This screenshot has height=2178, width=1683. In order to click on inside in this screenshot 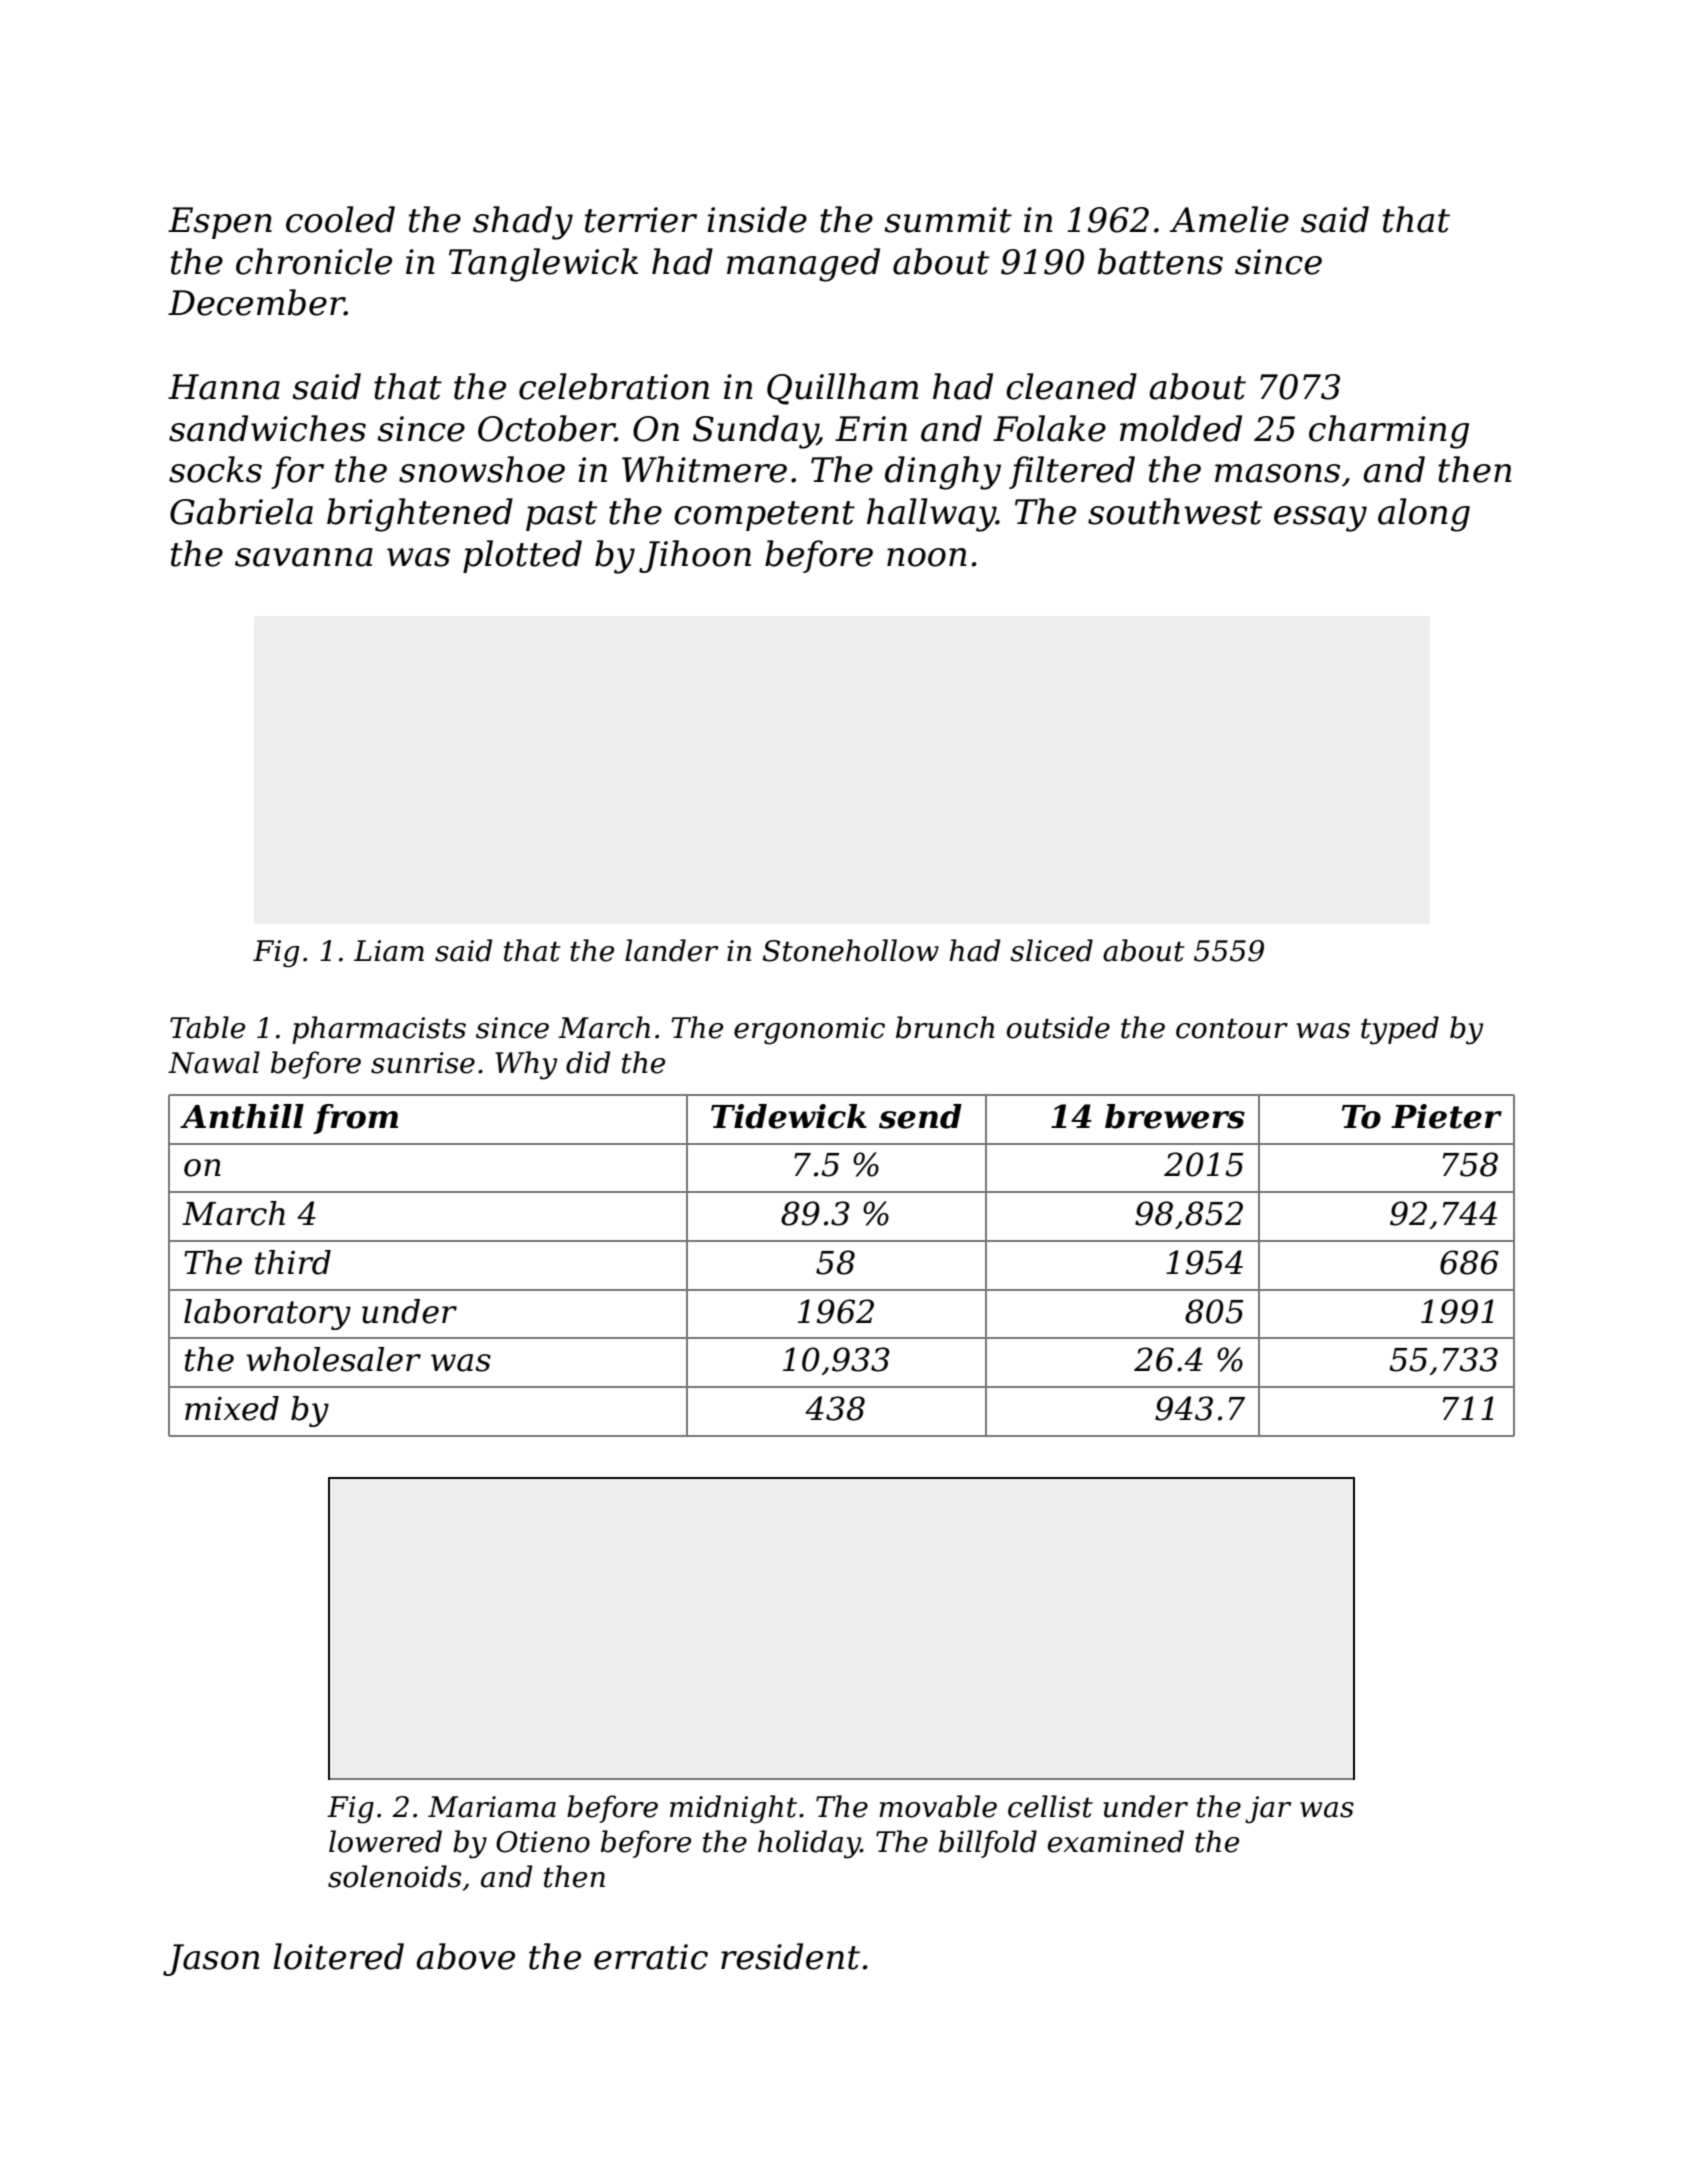, I will do `click(757, 219)`.
